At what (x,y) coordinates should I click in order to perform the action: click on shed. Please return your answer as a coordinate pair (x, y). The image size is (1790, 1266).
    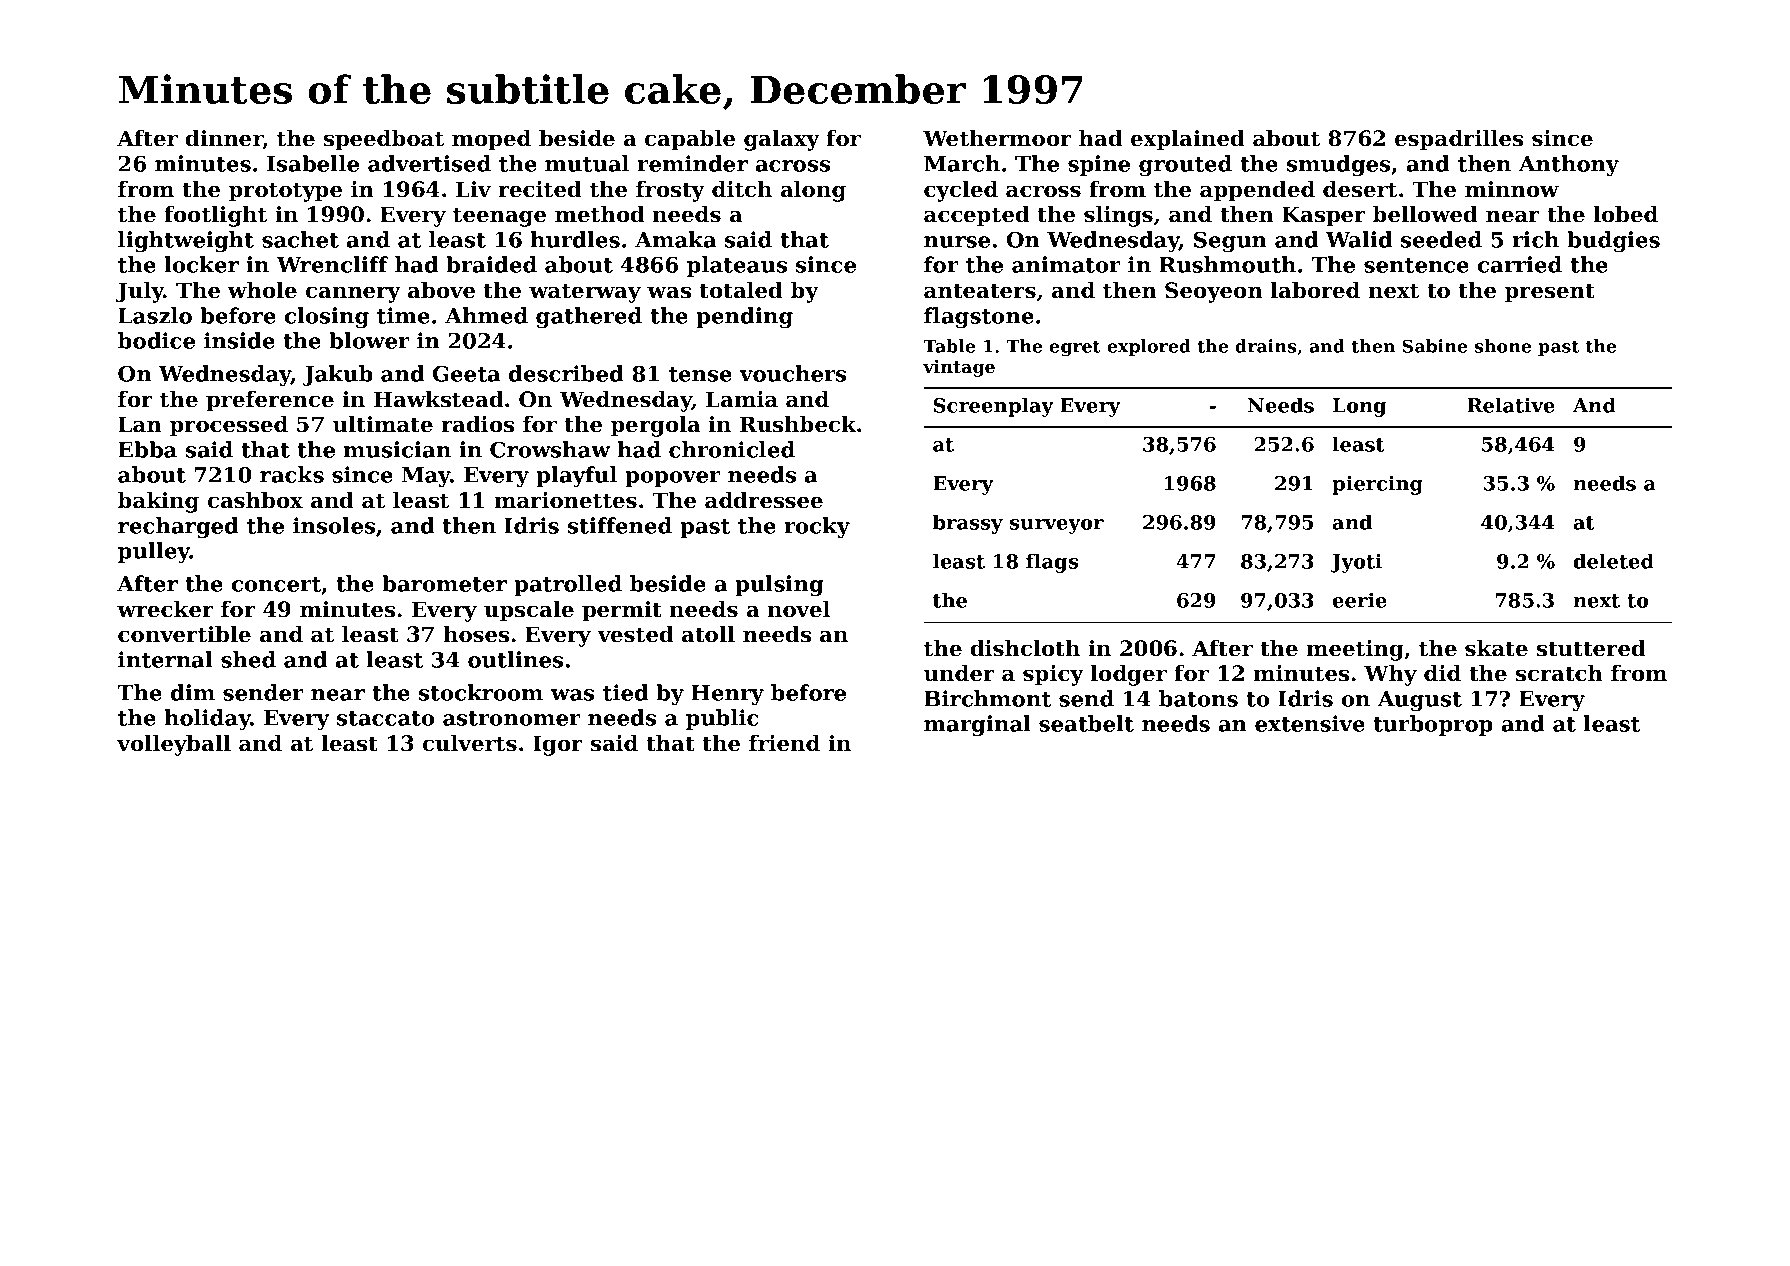
    Looking at the image, I should click on (248, 659).
